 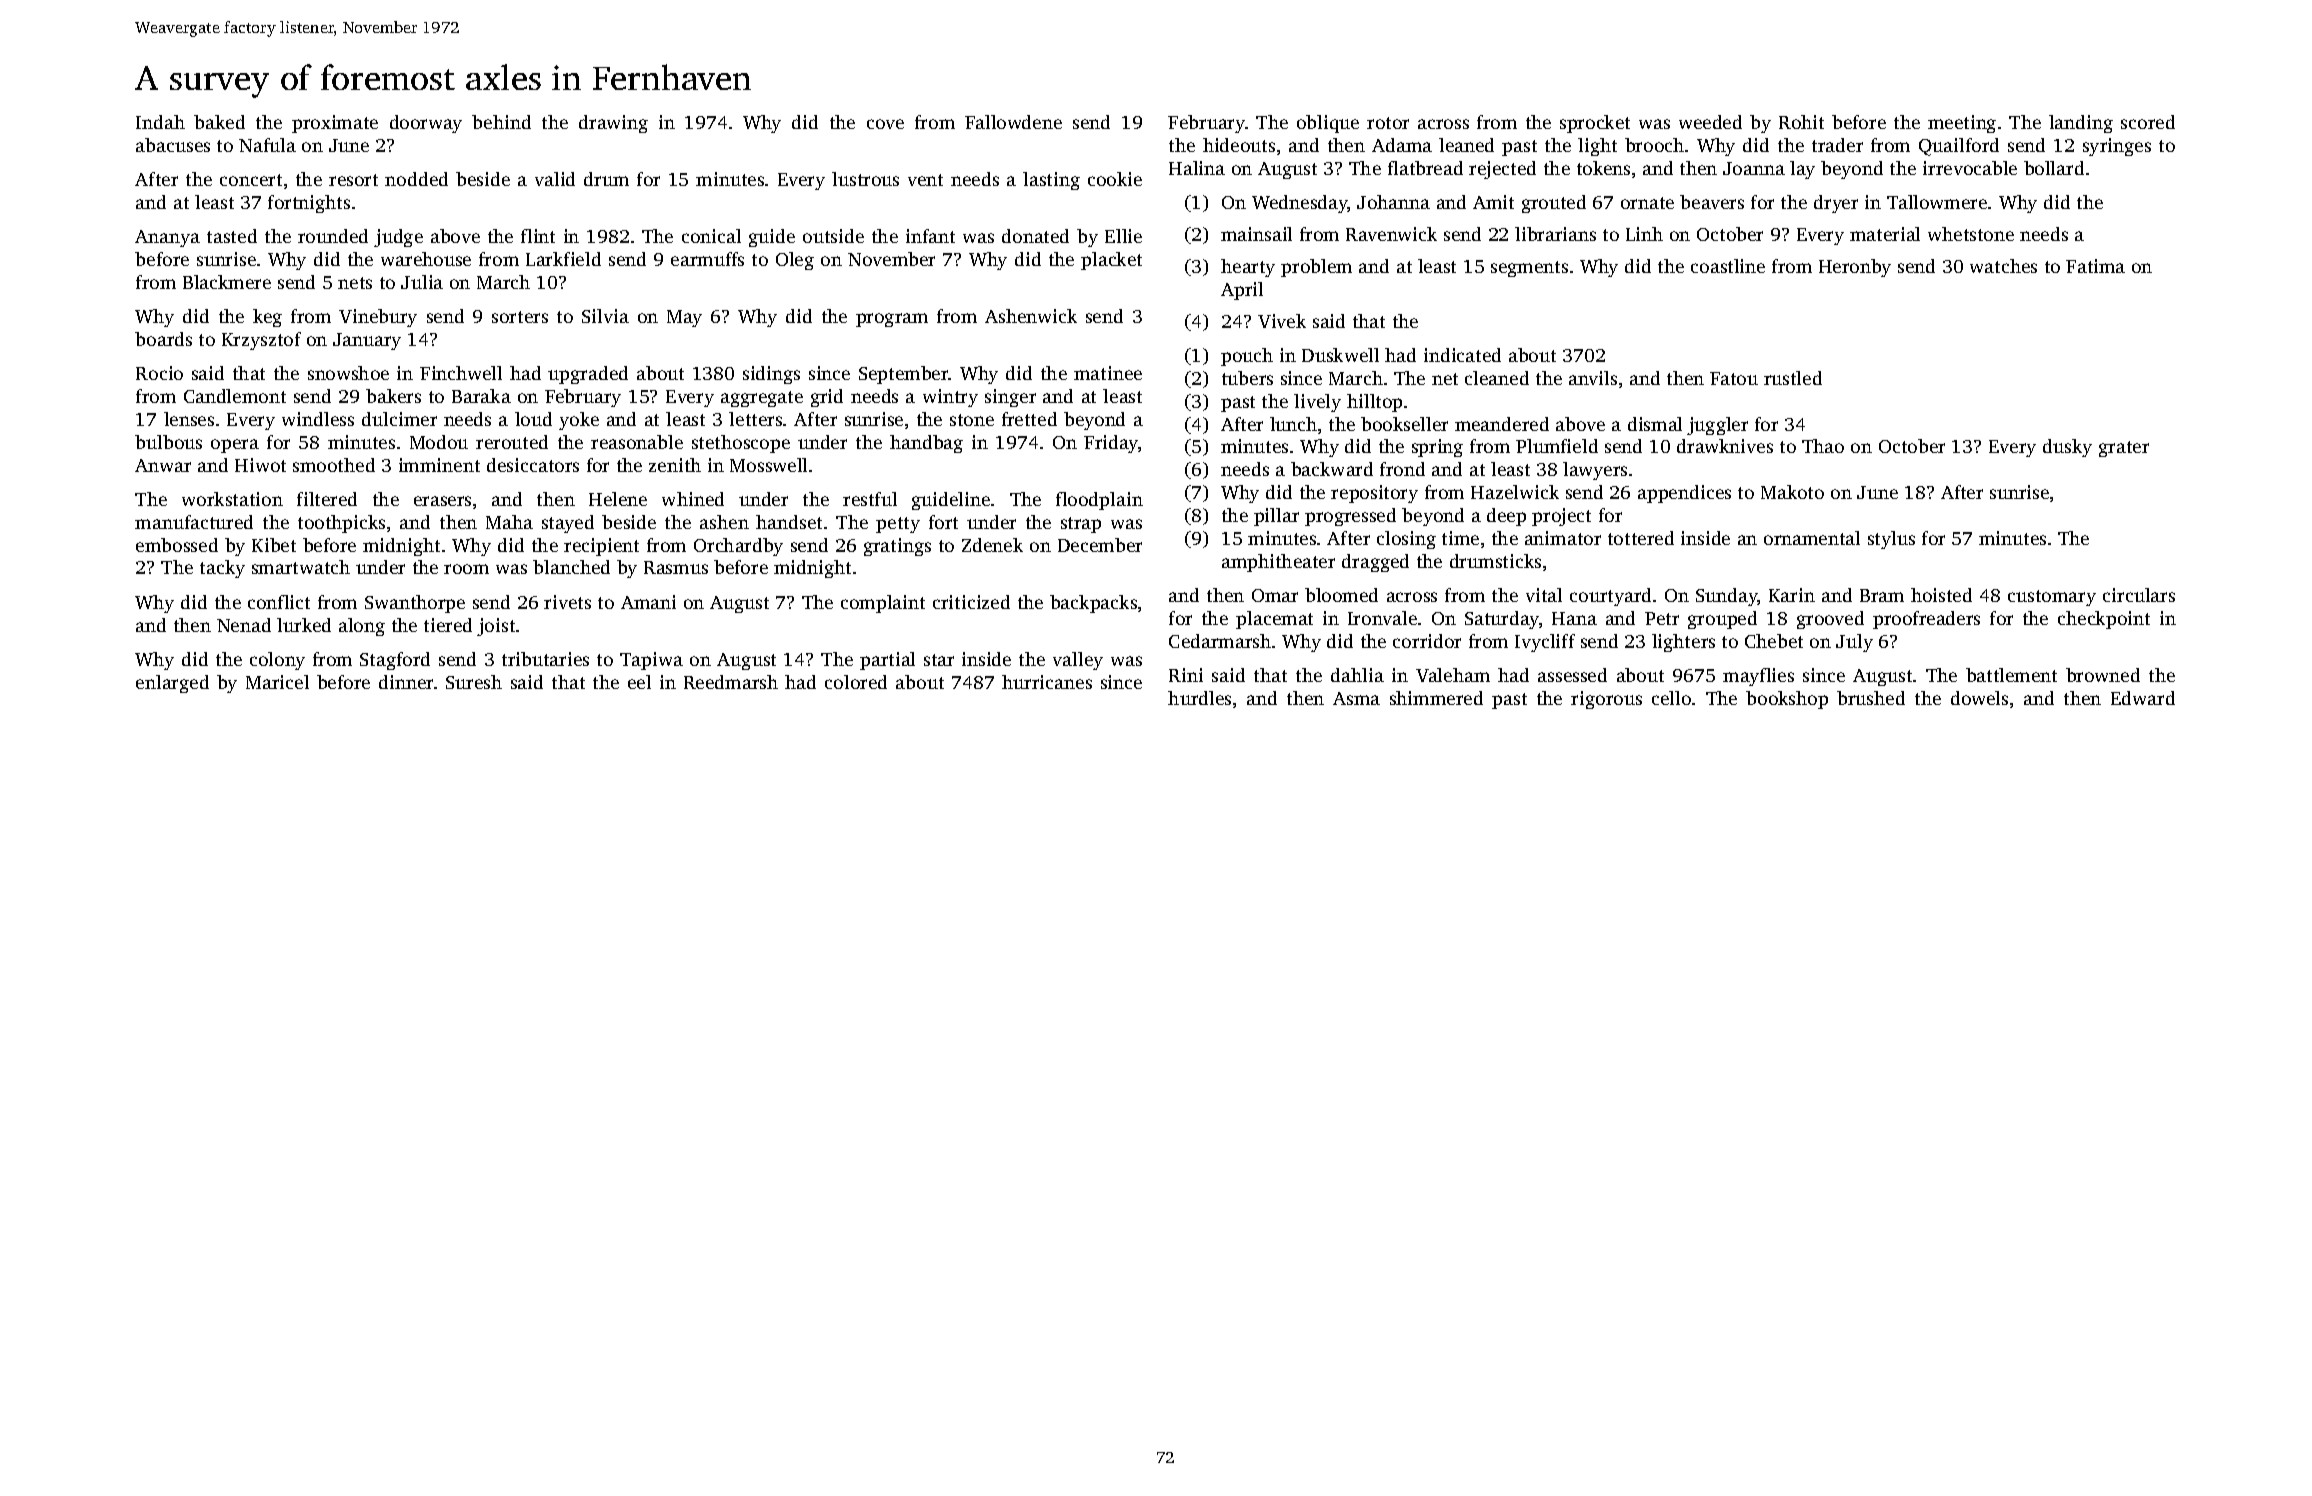 What do you see at coordinates (1300, 204) in the screenshot?
I see `Wednesday` at bounding box center [1300, 204].
